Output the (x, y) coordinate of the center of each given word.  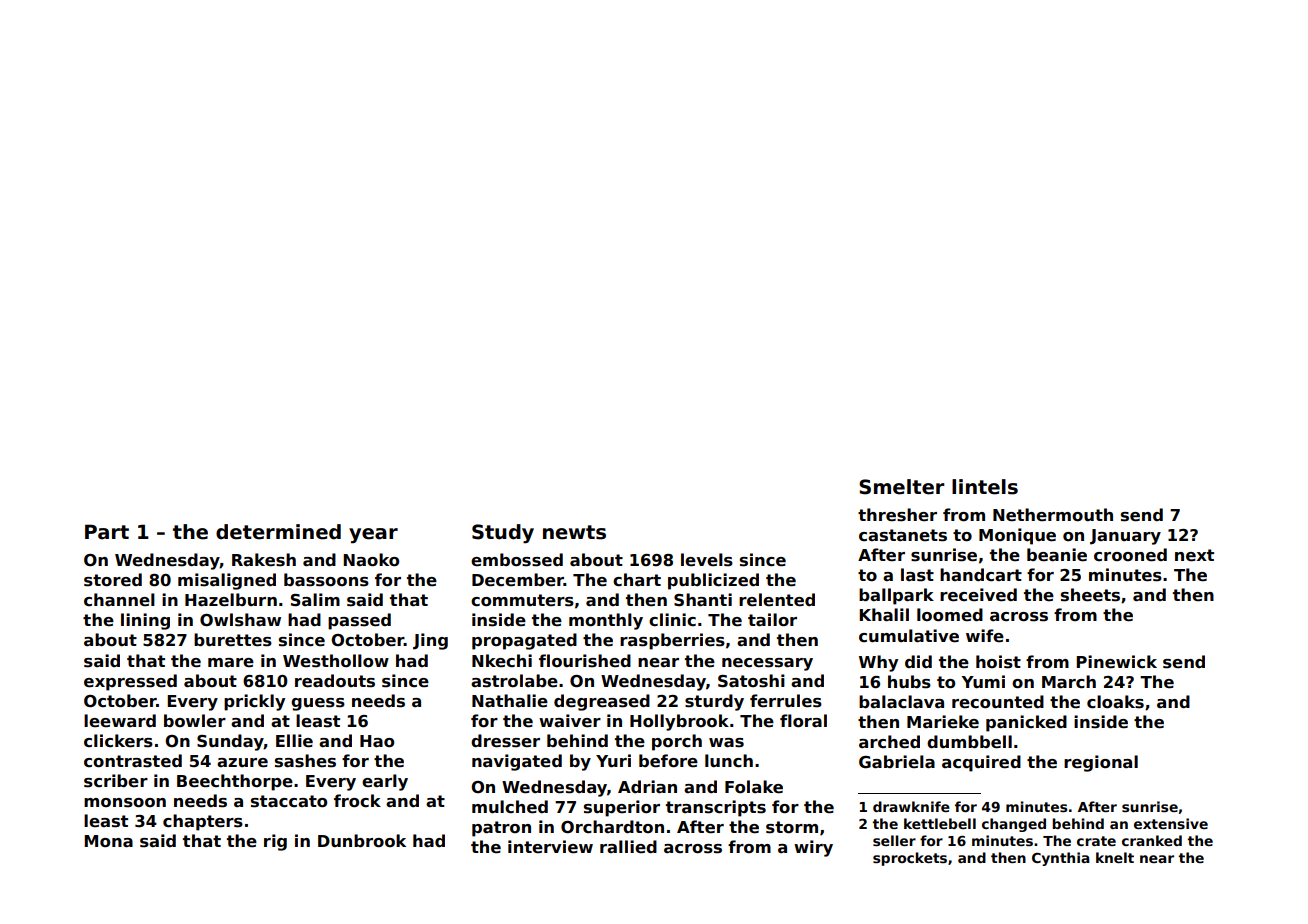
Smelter (902, 487)
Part (107, 532)
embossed (517, 560)
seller (894, 840)
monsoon (125, 803)
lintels (985, 487)
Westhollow (336, 661)
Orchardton (612, 827)
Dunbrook (362, 841)
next (1194, 555)
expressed (130, 682)
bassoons (326, 580)
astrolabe (514, 681)
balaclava (901, 702)
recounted (998, 702)
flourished (585, 661)
